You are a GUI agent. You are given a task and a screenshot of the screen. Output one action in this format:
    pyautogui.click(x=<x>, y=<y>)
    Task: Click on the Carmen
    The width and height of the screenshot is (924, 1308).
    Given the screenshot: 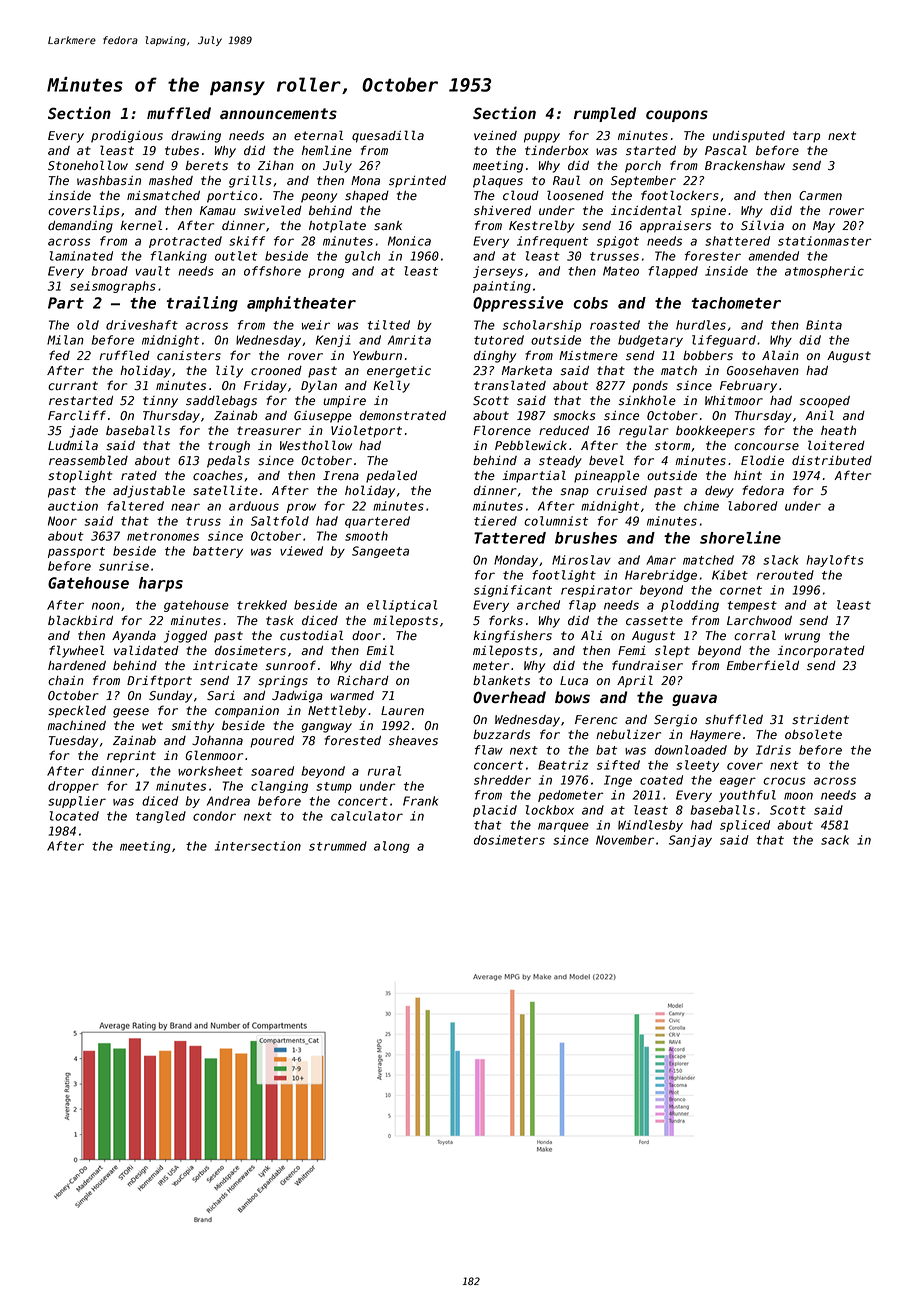 What is the action you would take?
    pyautogui.click(x=820, y=196)
